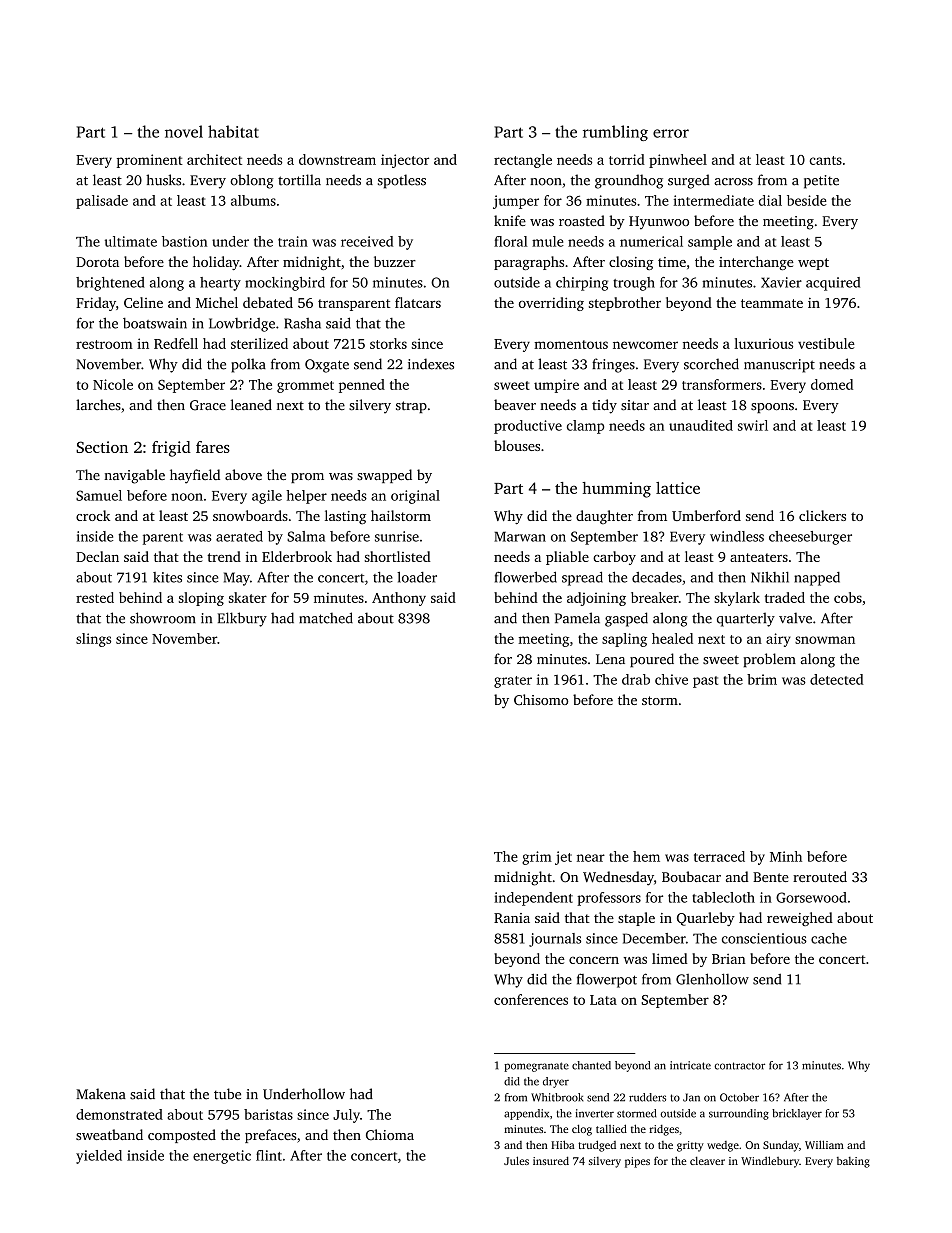 Image resolution: width=952 pixels, height=1233 pixels. I want to click on habitat, so click(233, 131).
